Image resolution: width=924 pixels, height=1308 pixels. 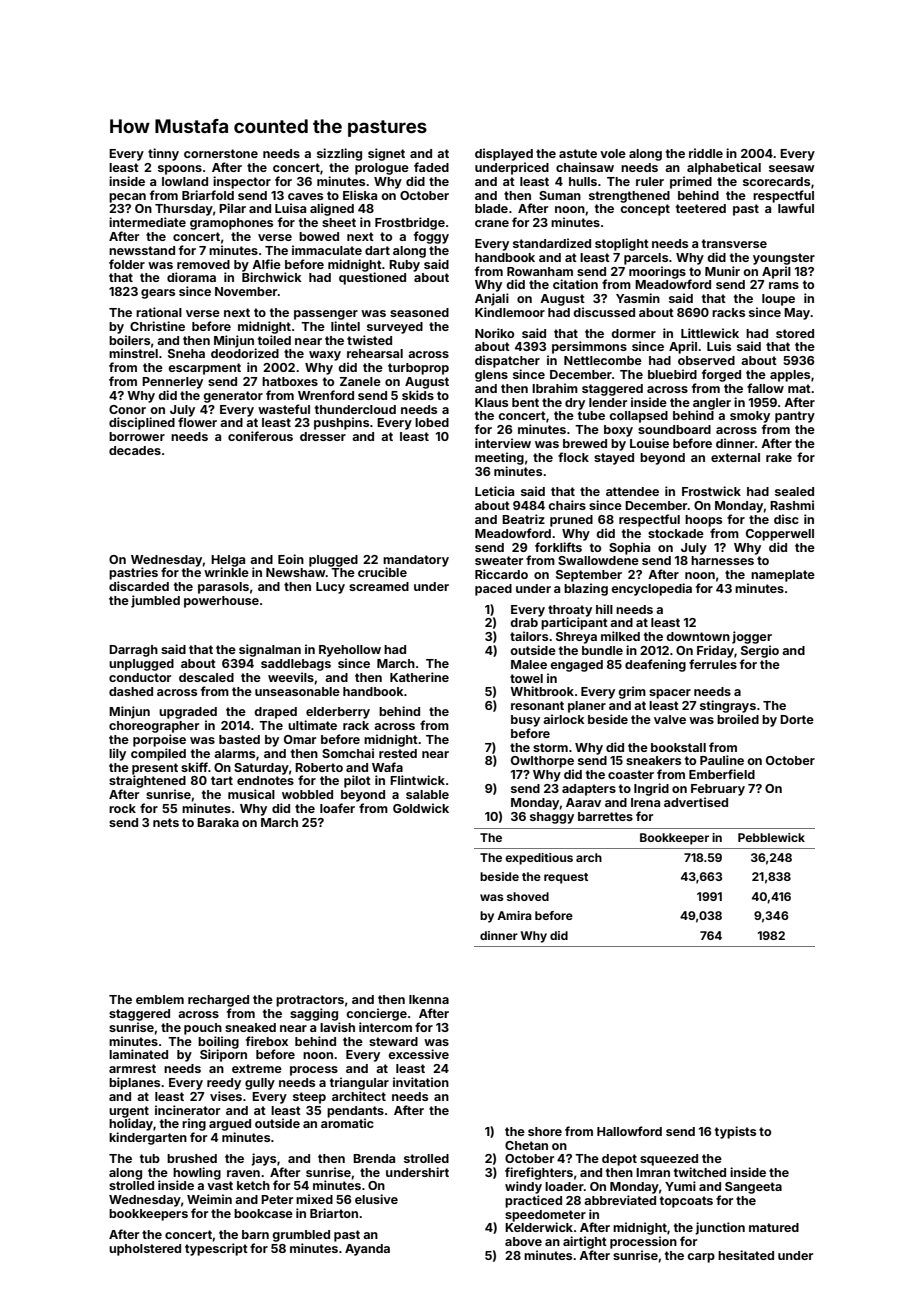 What do you see at coordinates (613, 153) in the screenshot?
I see `vole` at bounding box center [613, 153].
